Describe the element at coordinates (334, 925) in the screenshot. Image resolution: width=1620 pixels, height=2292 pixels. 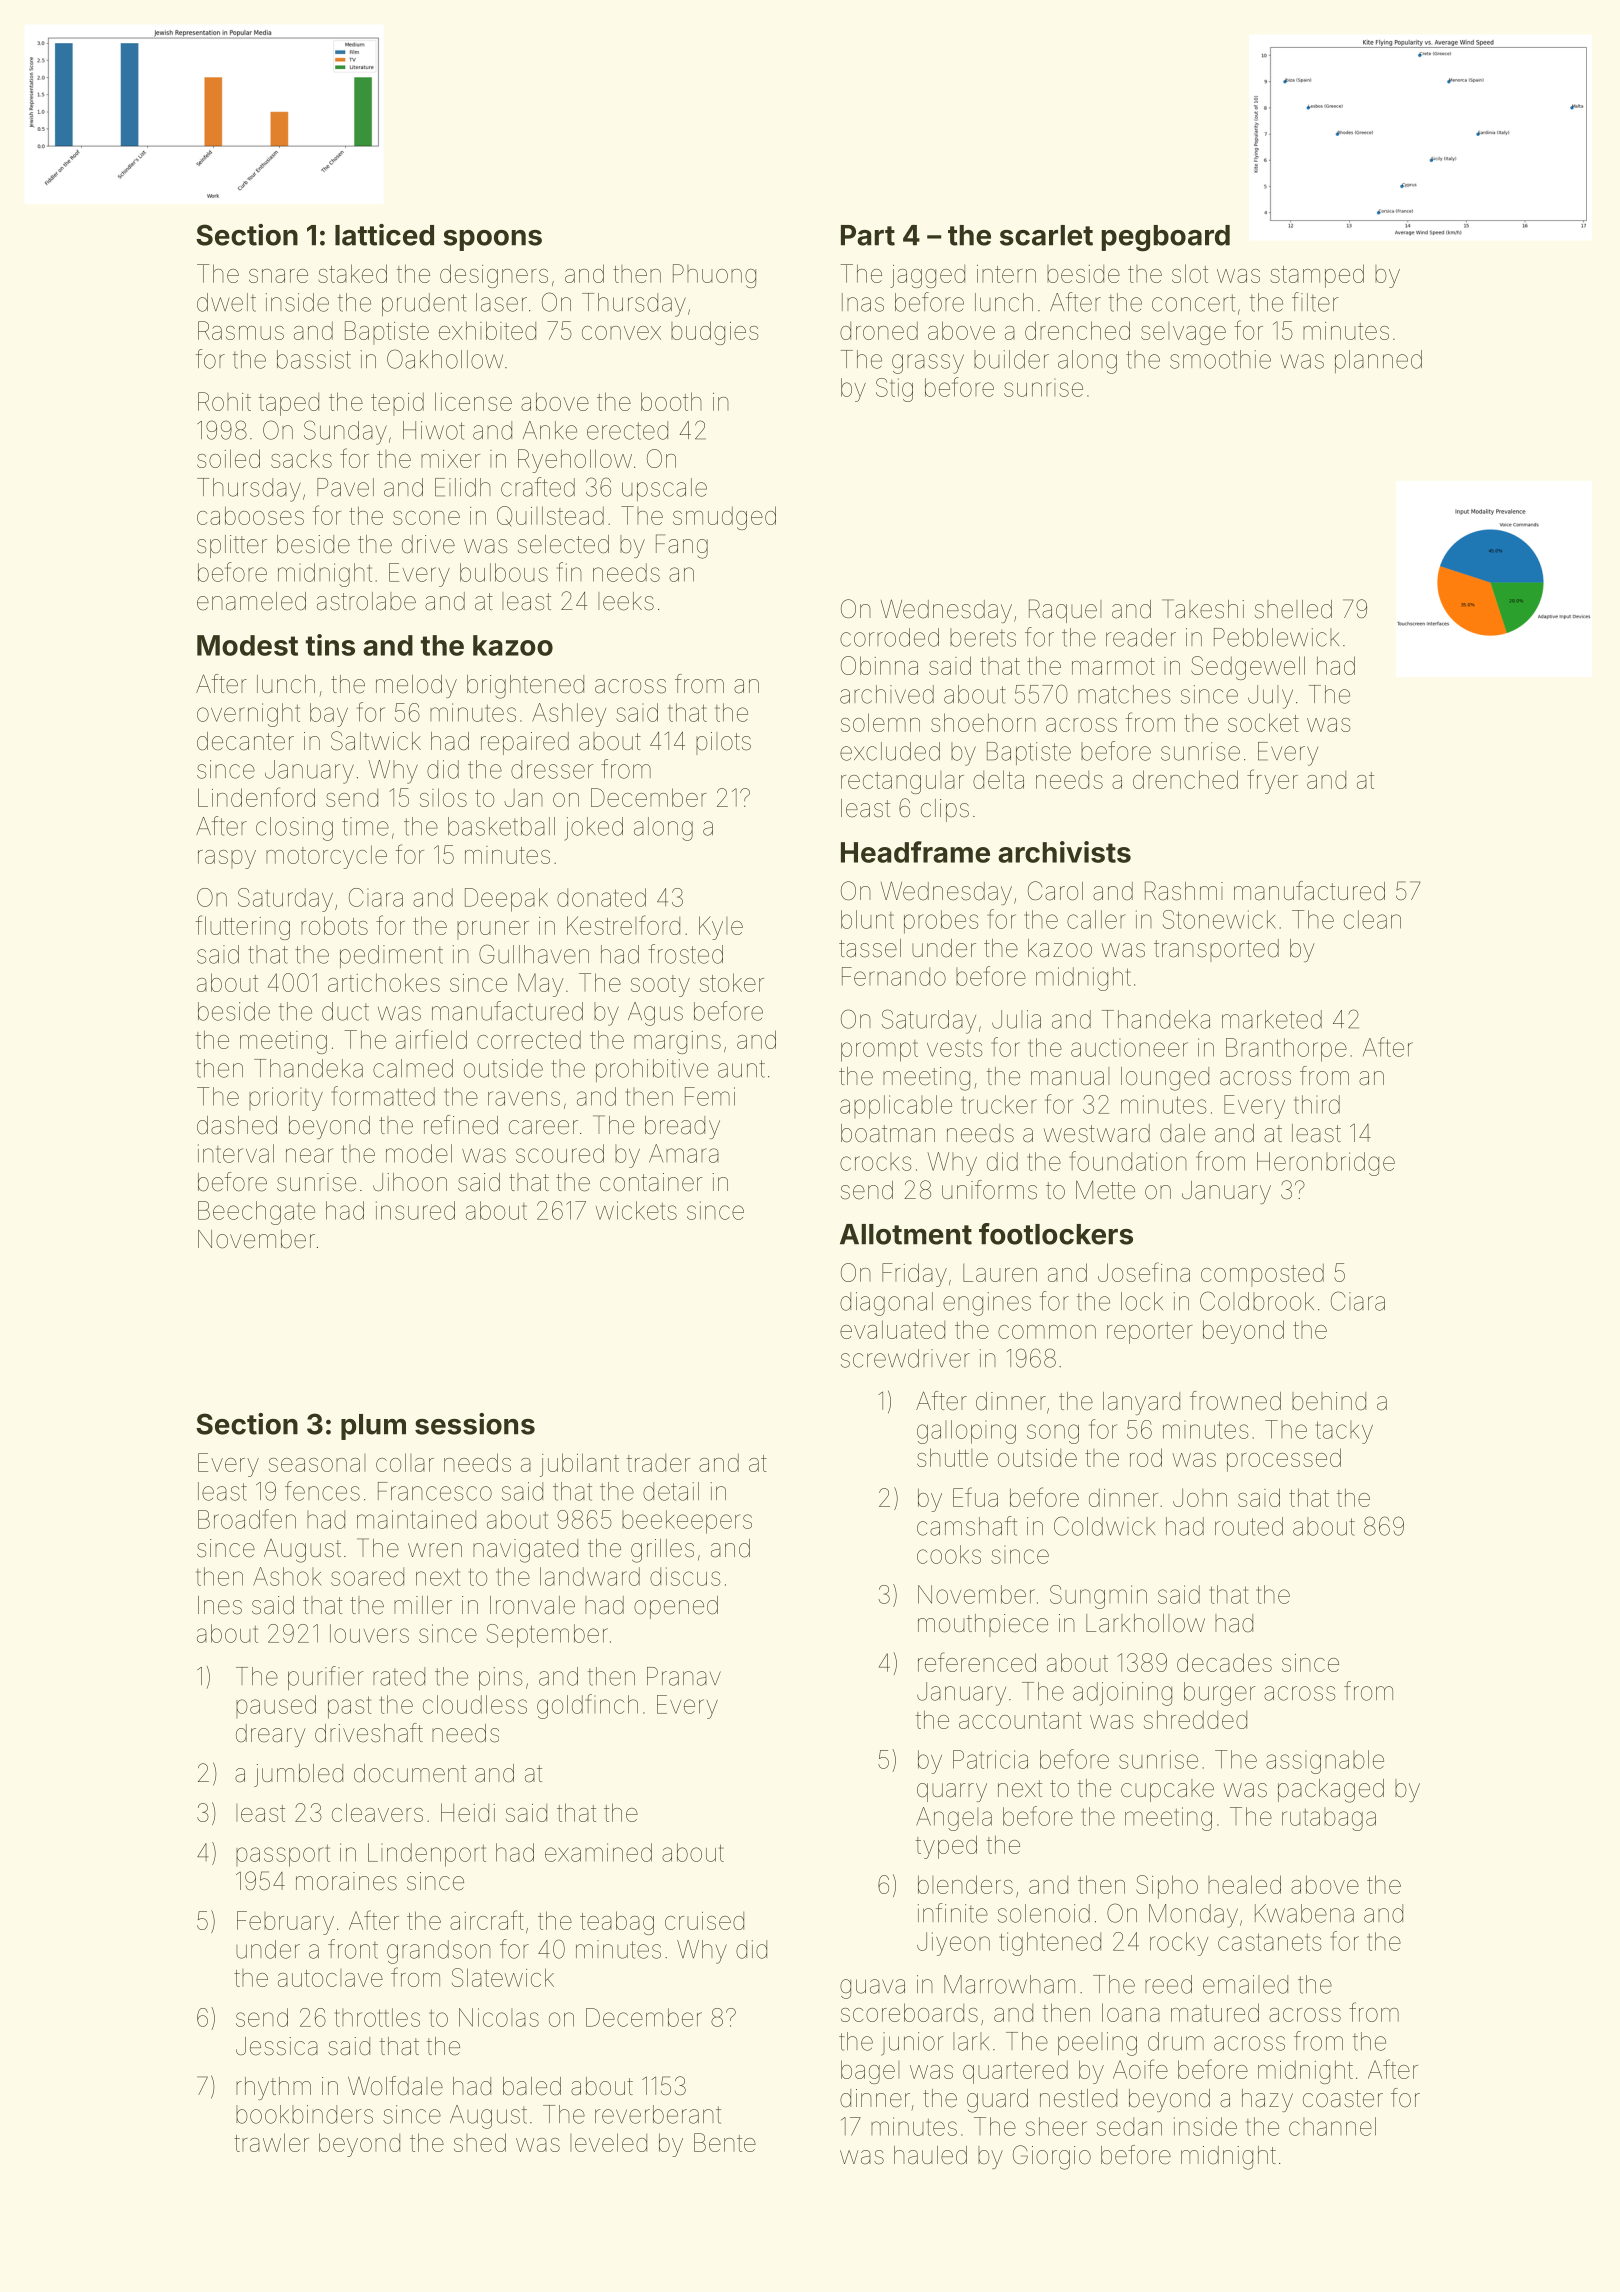
I see `robots` at that location.
